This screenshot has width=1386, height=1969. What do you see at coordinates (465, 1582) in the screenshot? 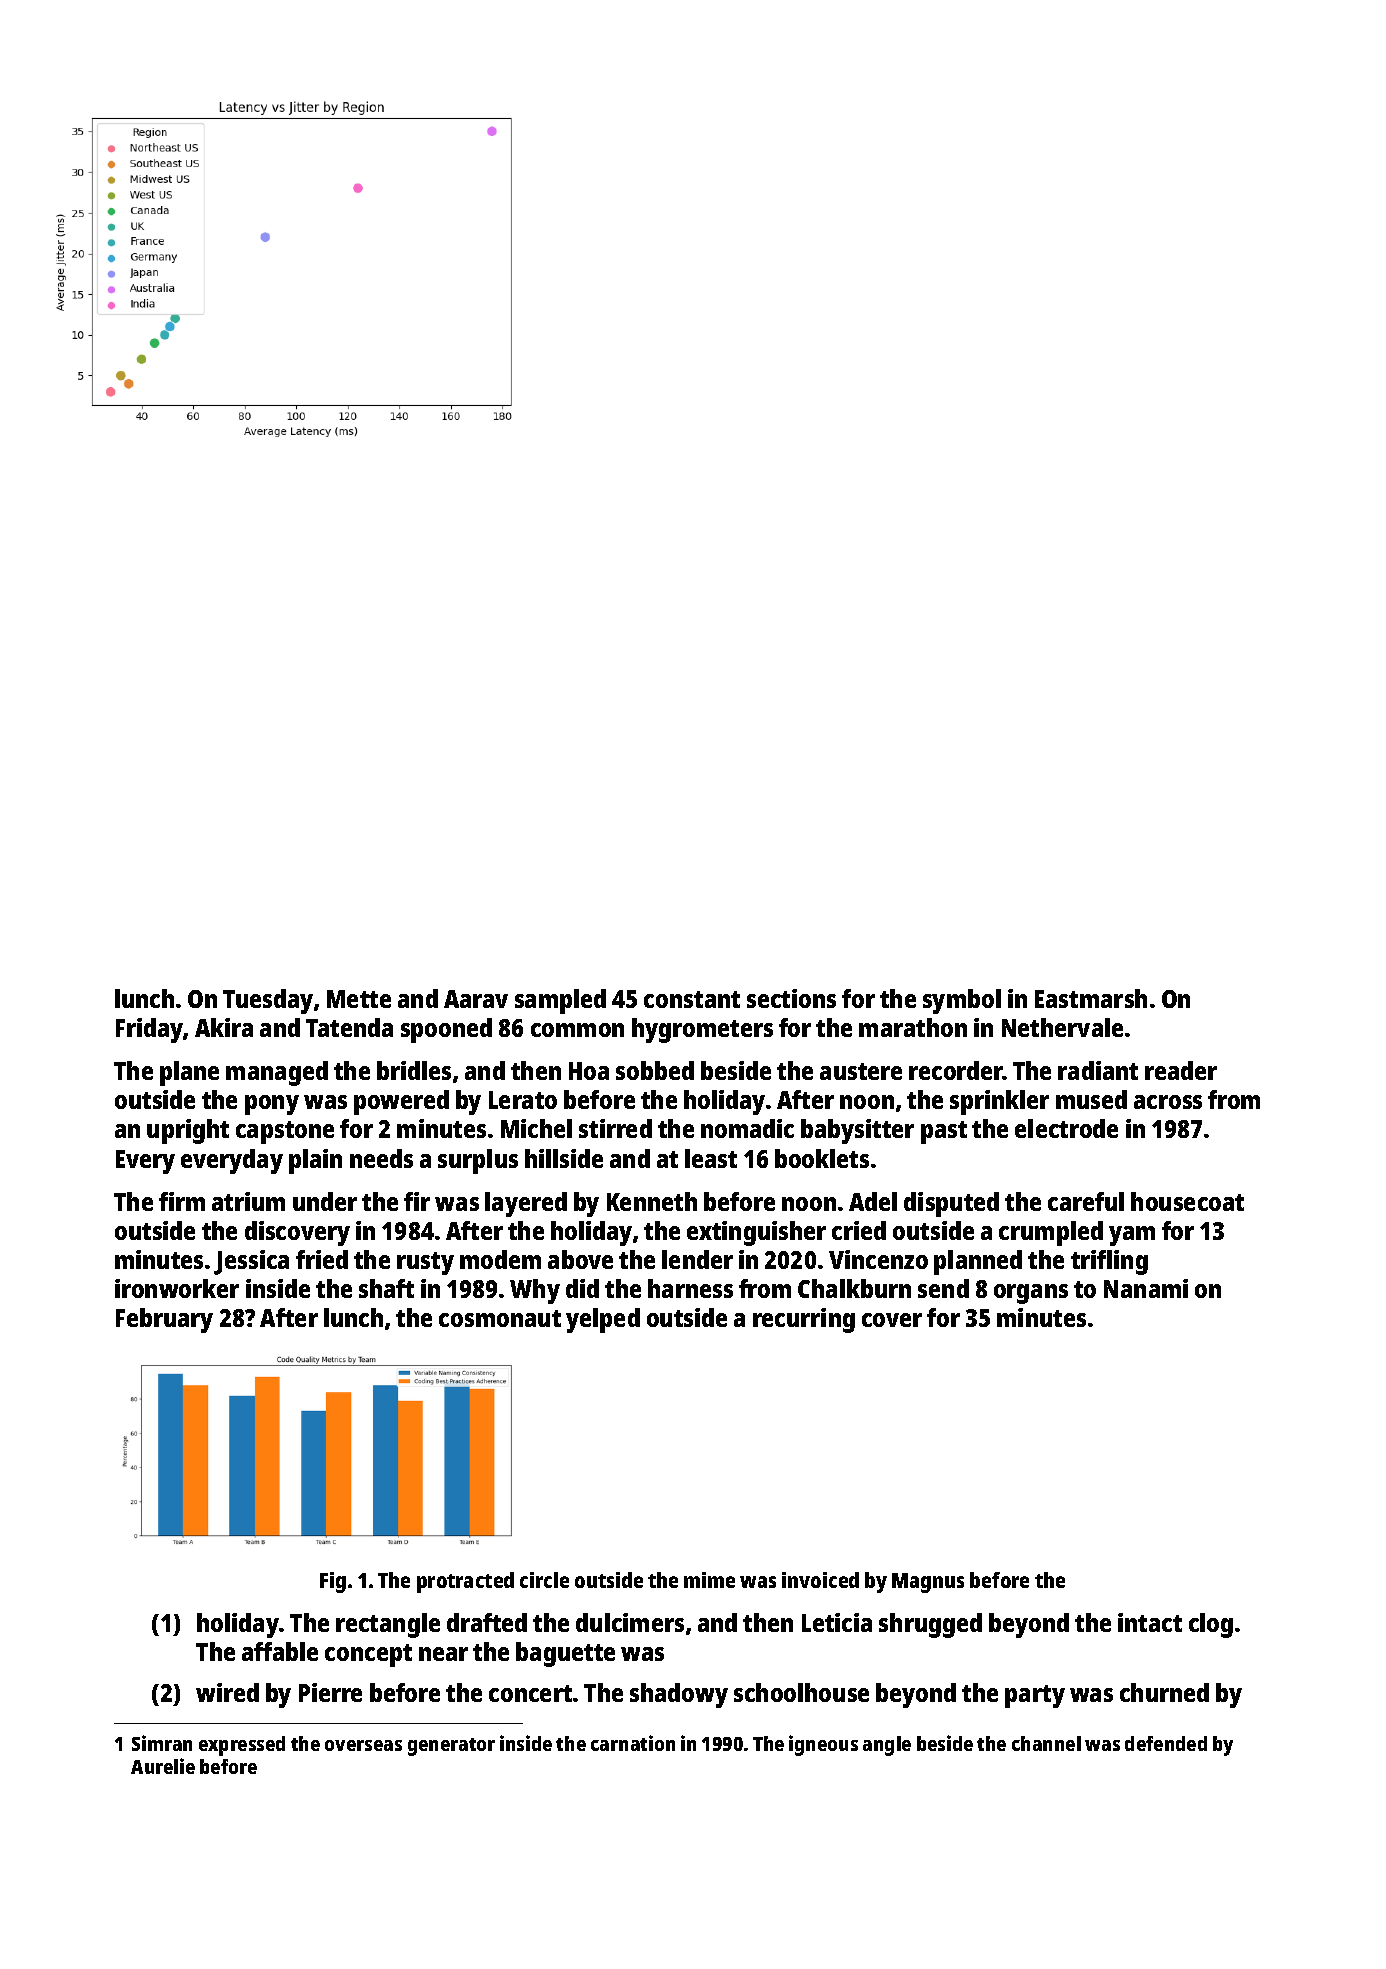
I see `protracted` at bounding box center [465, 1582].
